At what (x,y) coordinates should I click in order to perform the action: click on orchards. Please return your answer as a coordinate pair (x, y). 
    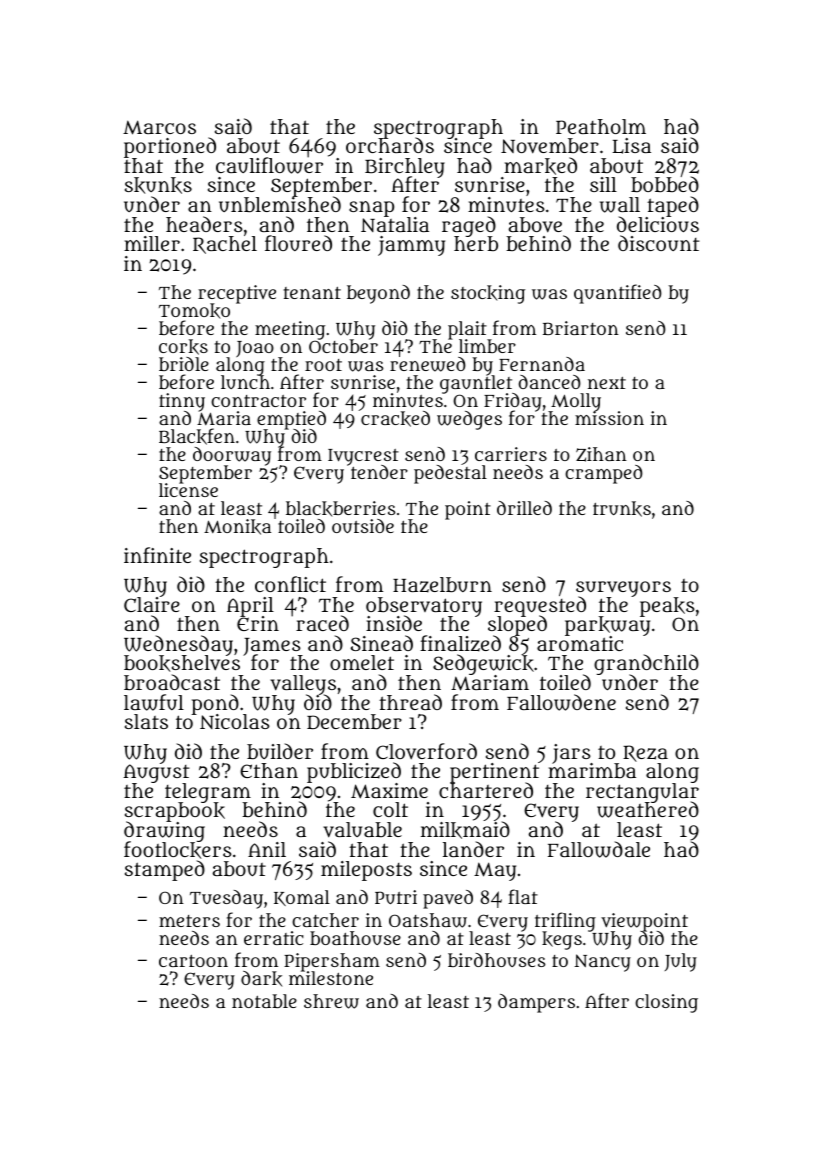
    Looking at the image, I should click on (390, 146).
